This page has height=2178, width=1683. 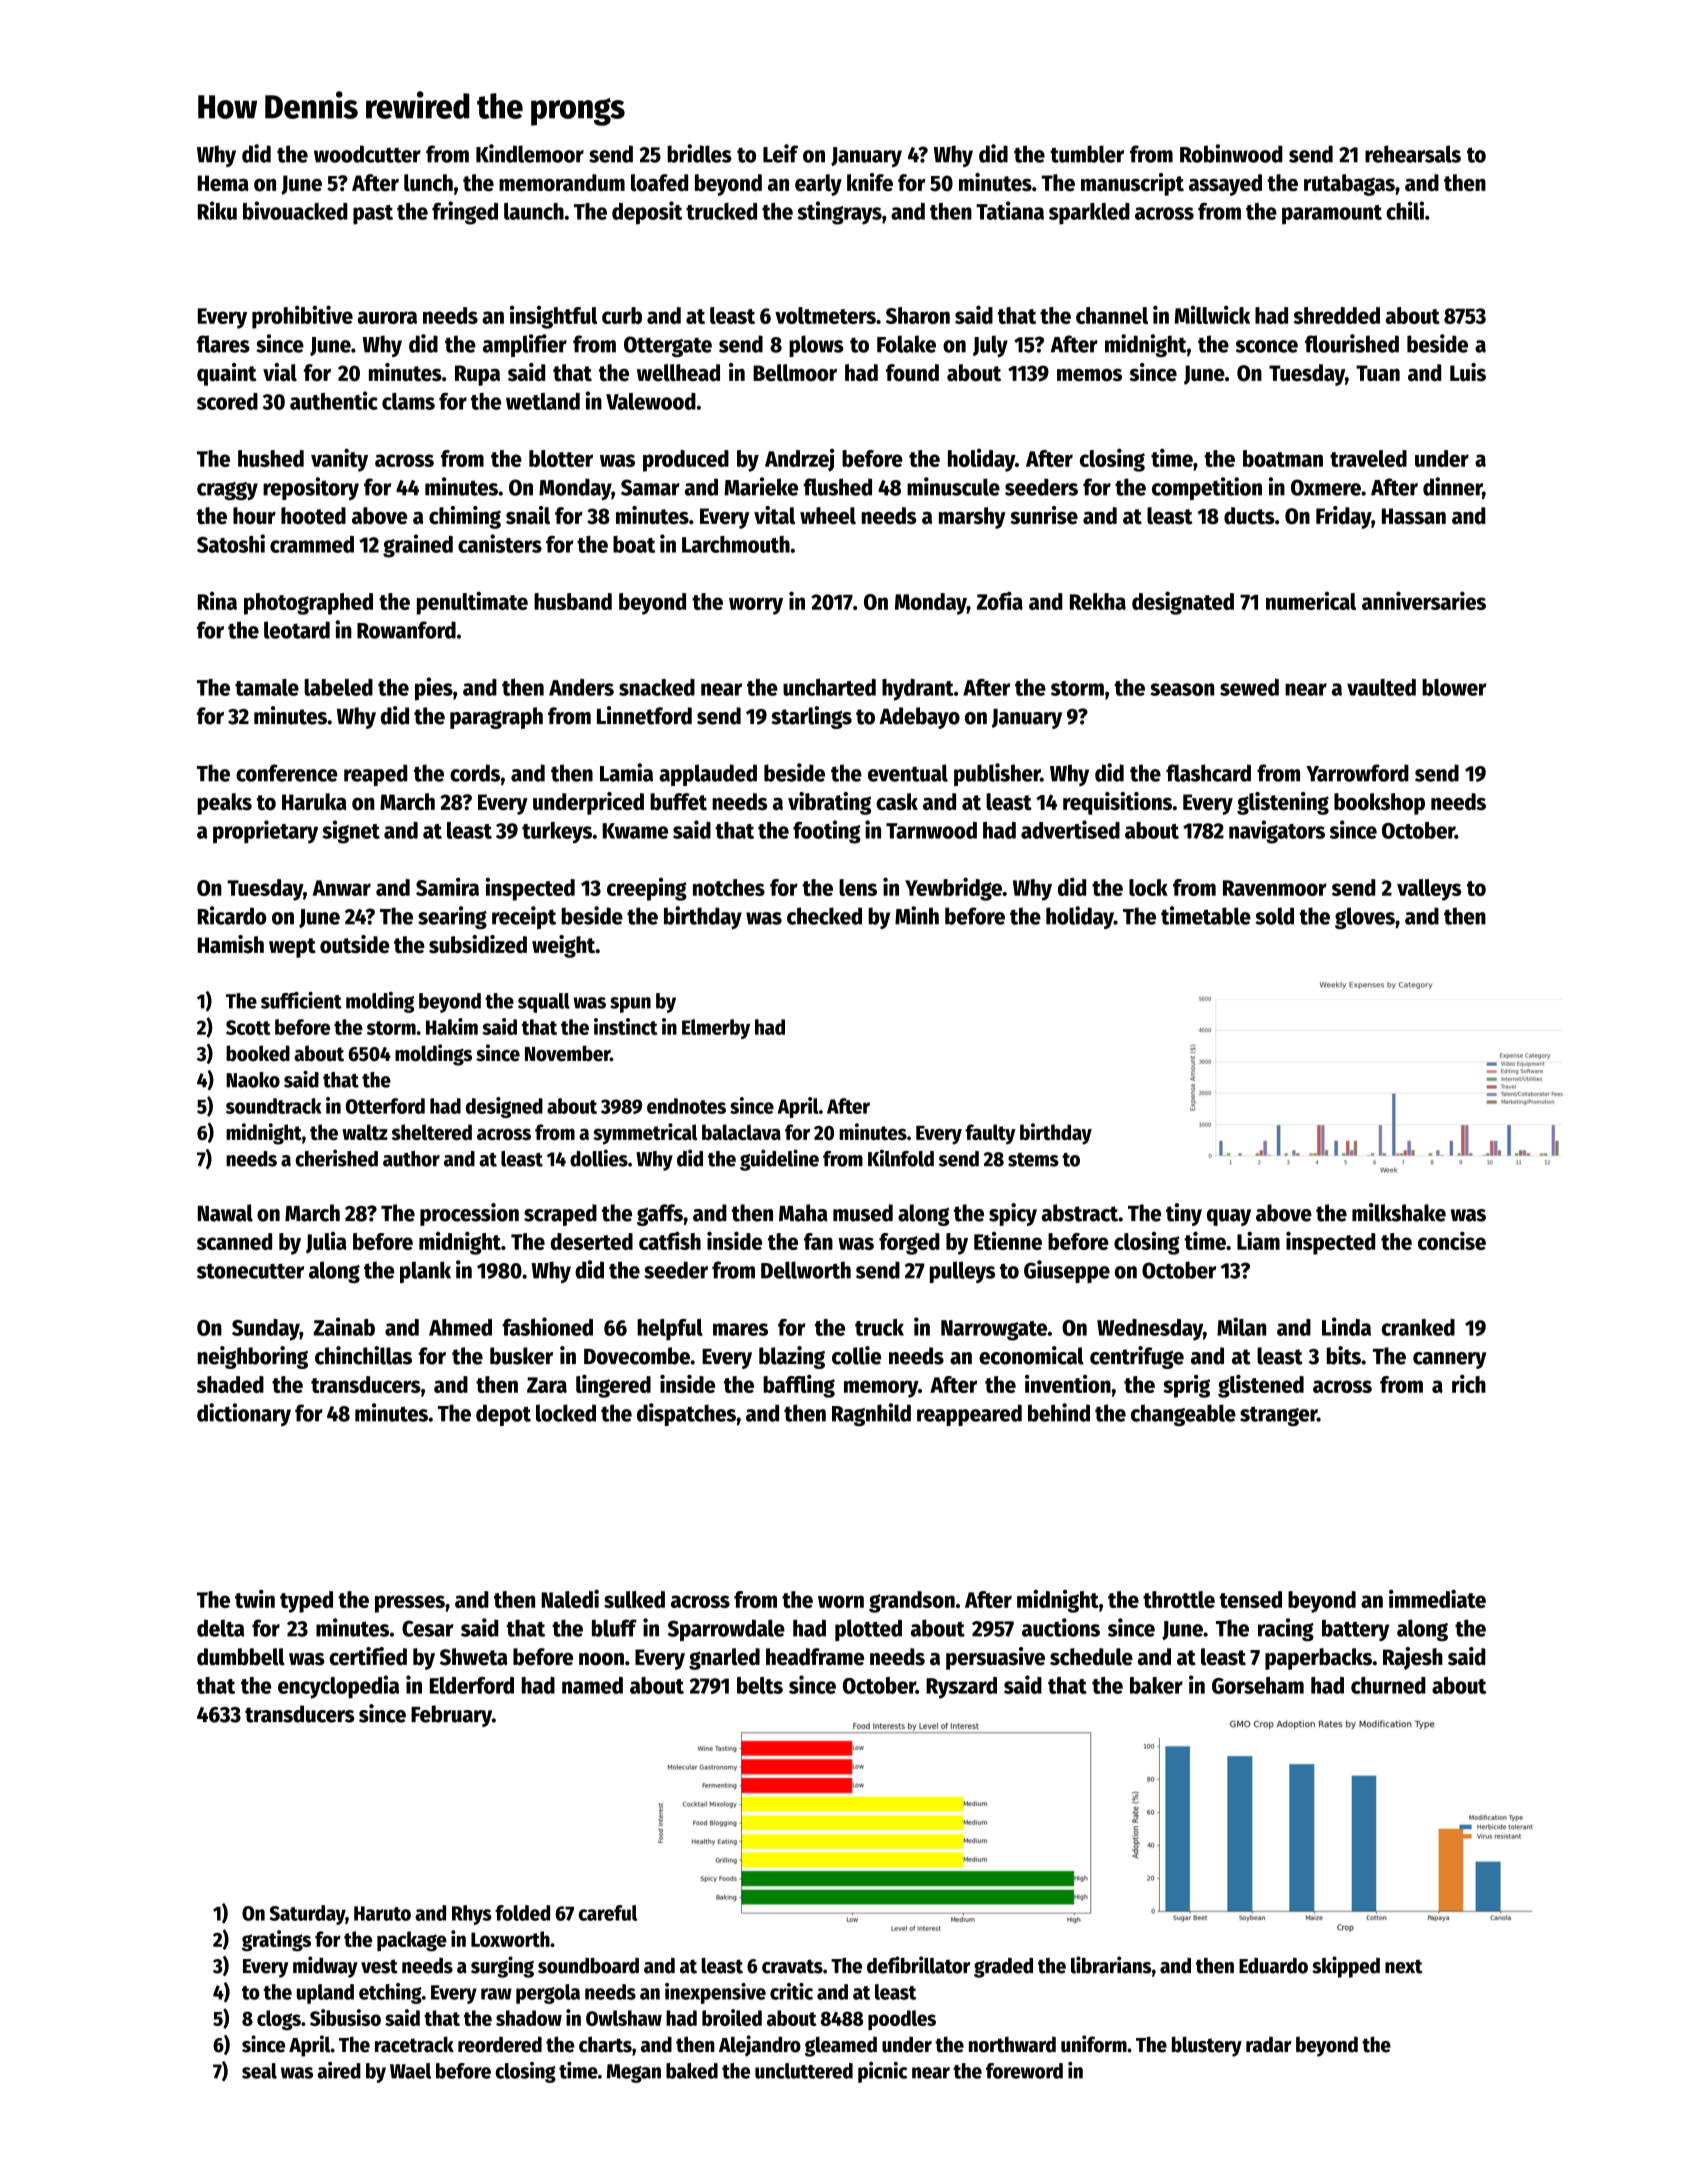 What do you see at coordinates (1184, 1214) in the page?
I see `tiny` at bounding box center [1184, 1214].
